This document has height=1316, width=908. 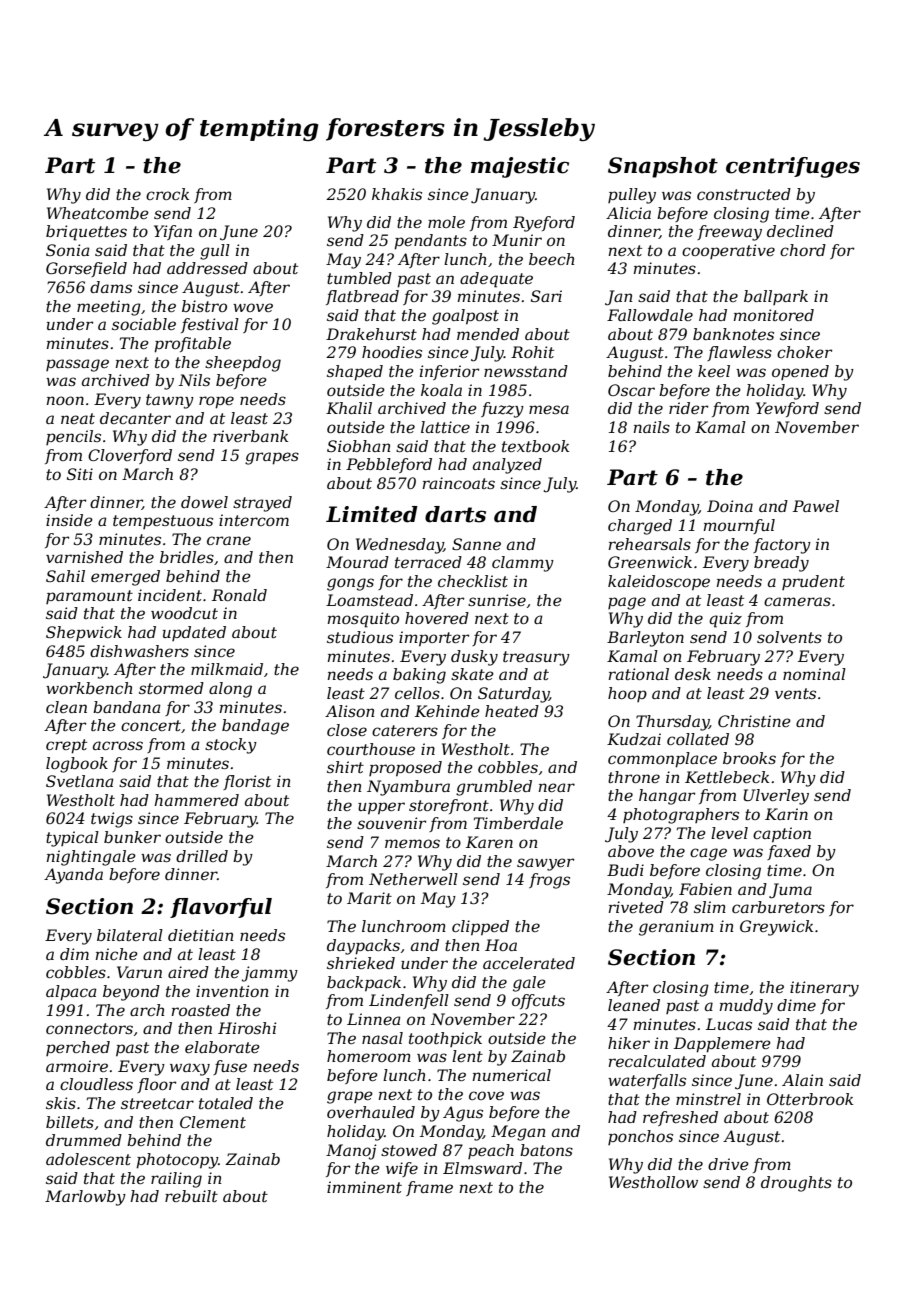 I want to click on itinerary, so click(x=824, y=989).
